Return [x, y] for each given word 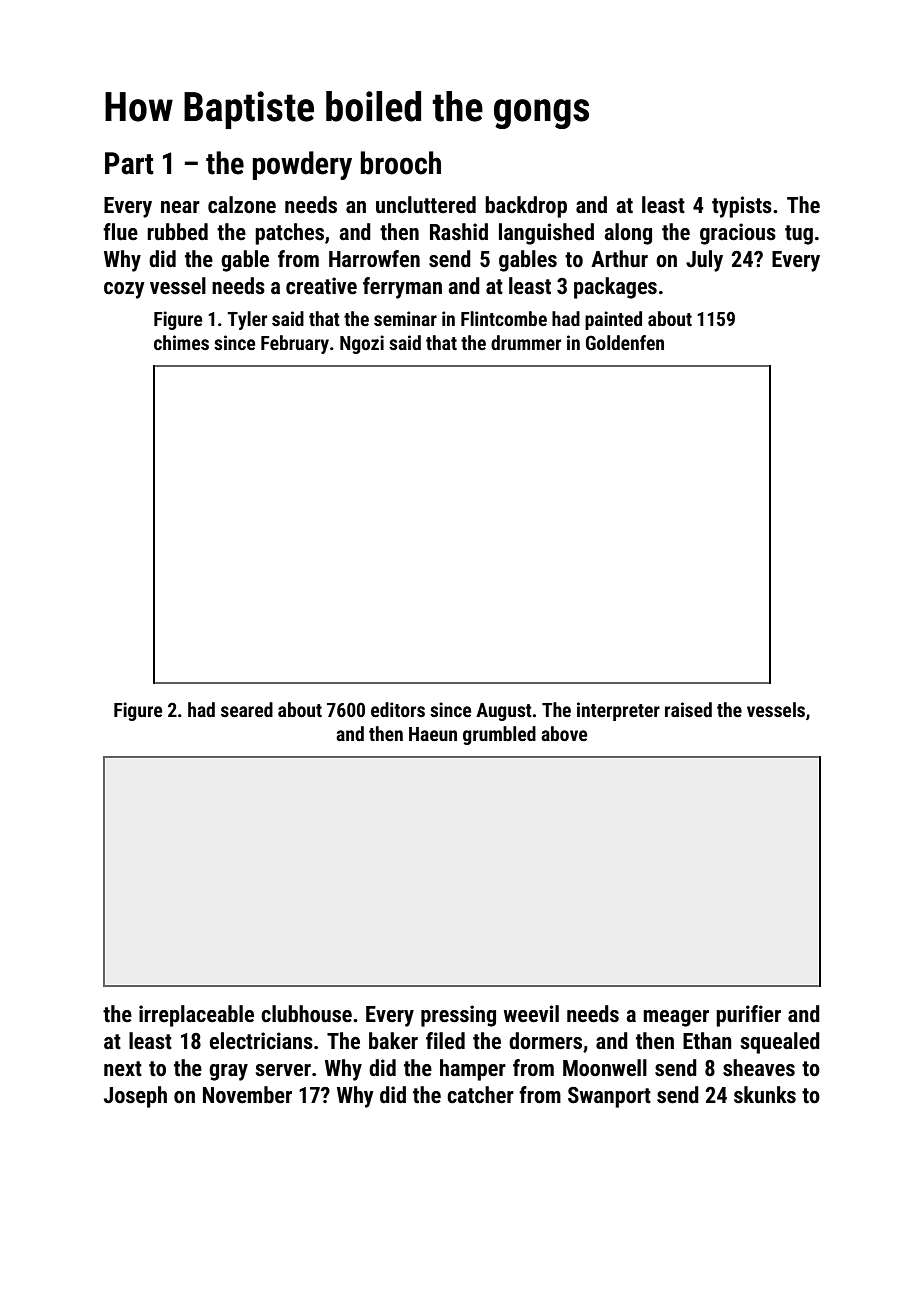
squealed [780, 1043]
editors [398, 709]
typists [742, 207]
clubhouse [306, 1014]
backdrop [526, 207]
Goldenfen [625, 342]
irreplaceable [196, 1016]
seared [247, 709]
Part [129, 163]
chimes [181, 342]
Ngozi [362, 344]
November [247, 1095]
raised [688, 709]
